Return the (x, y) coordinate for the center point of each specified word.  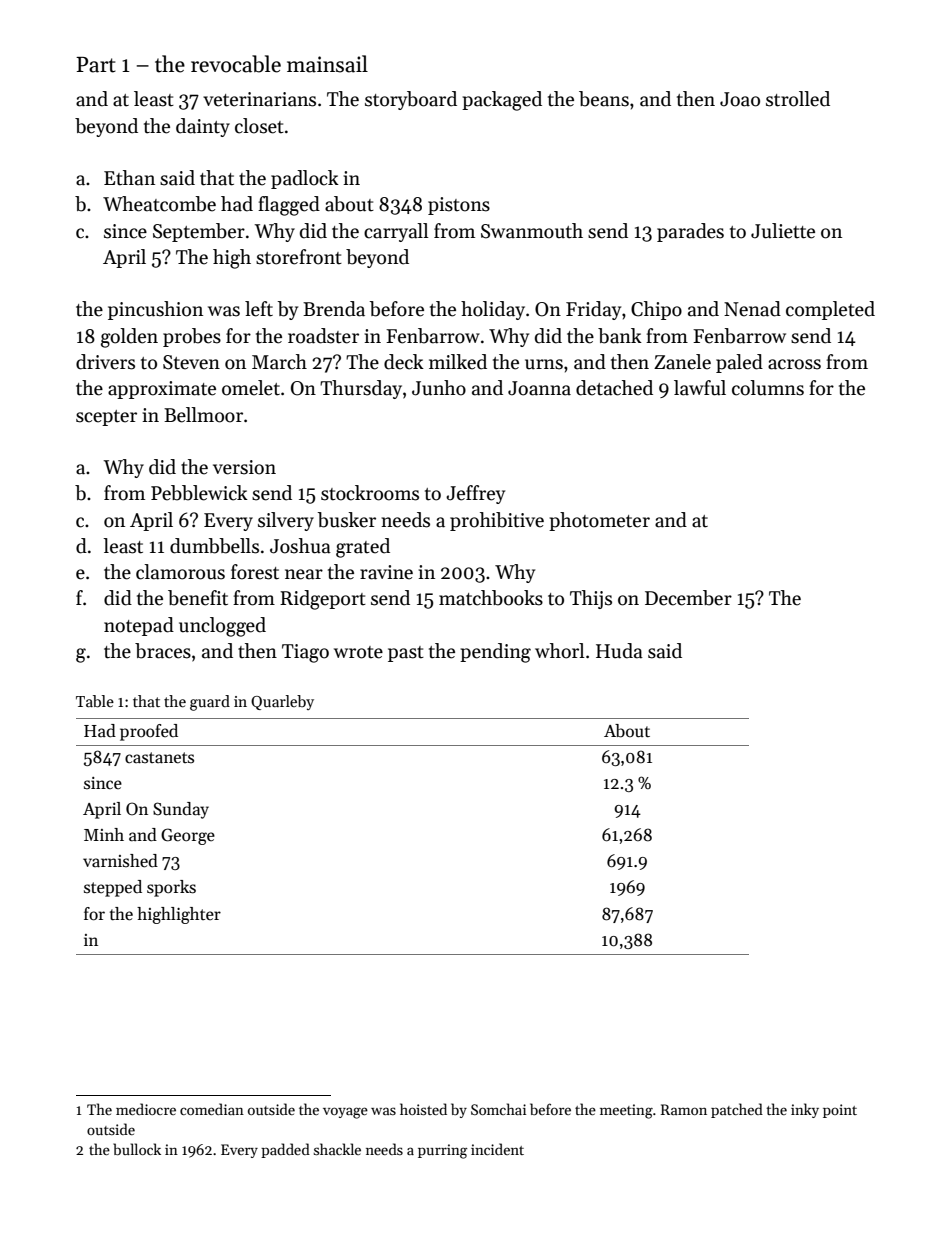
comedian (212, 1109)
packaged (502, 101)
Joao (740, 99)
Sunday (181, 810)
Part (96, 65)
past (406, 654)
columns (768, 388)
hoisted (423, 1109)
